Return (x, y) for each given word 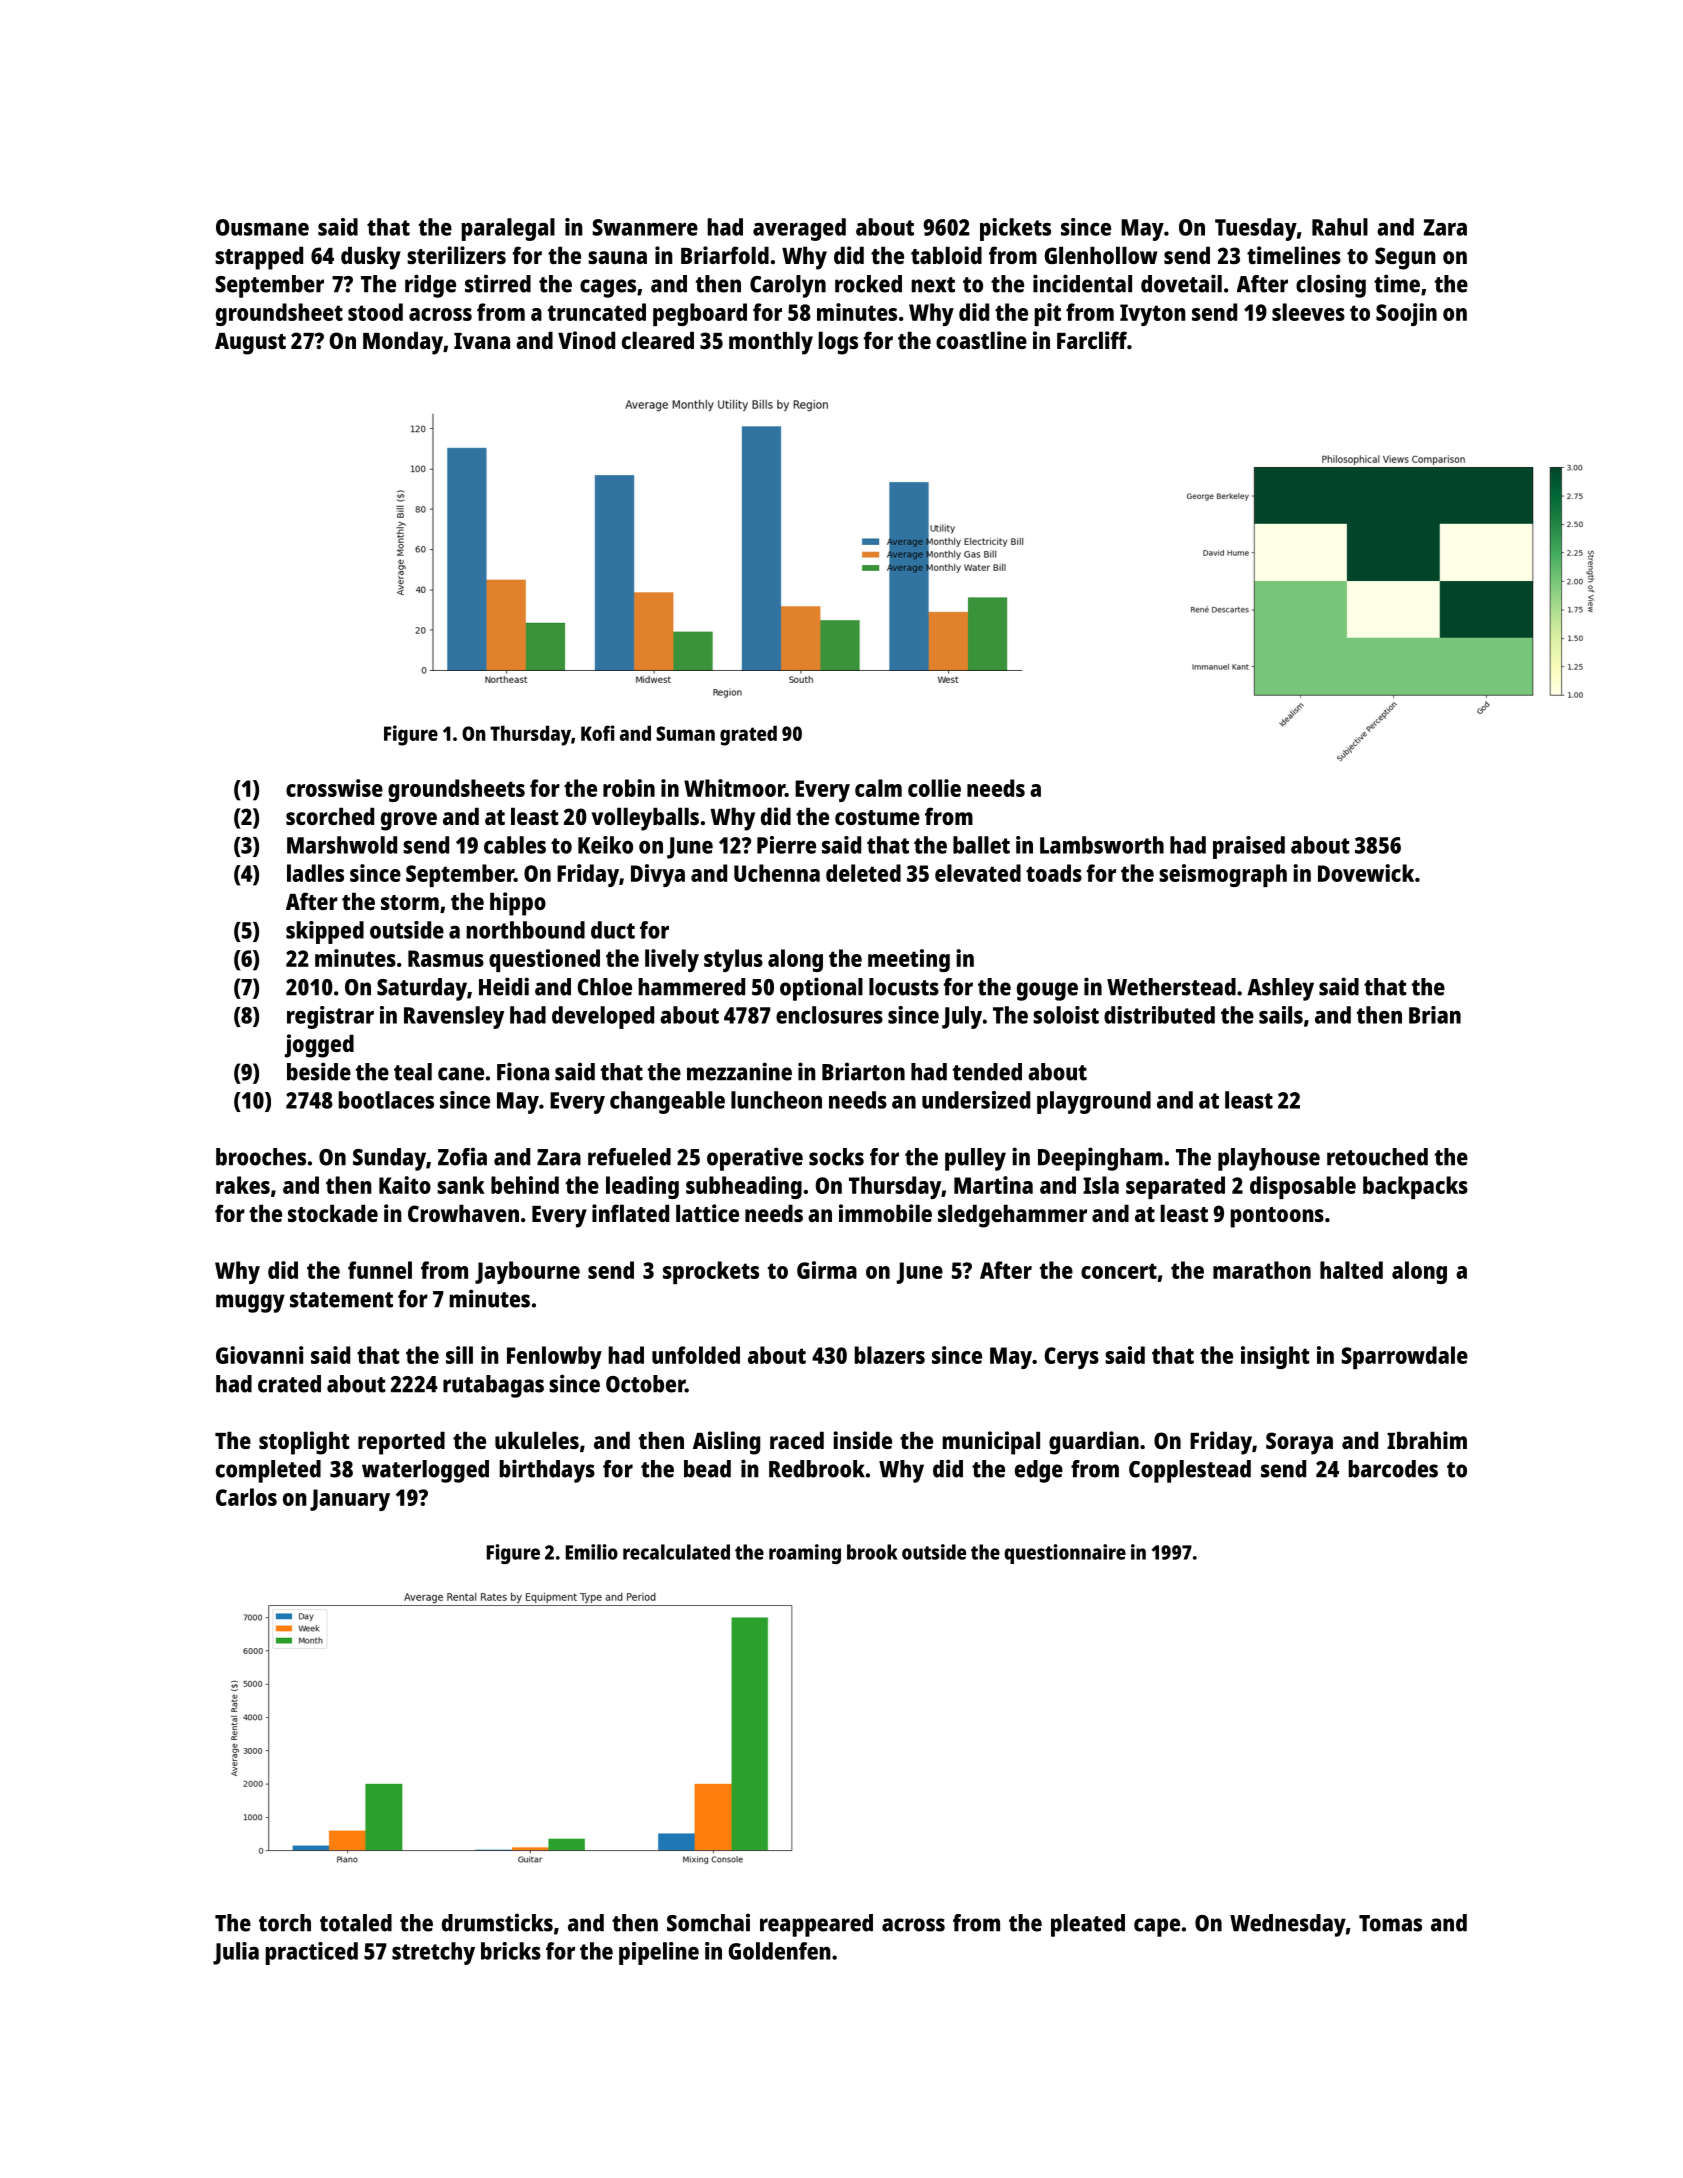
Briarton (863, 1071)
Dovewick (1366, 873)
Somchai (708, 1922)
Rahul (1340, 227)
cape (1157, 1927)
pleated (1088, 1925)
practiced (311, 1953)
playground (1094, 1102)
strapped (259, 258)
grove (409, 821)
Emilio (592, 1552)
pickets (1015, 229)
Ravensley (454, 1017)
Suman (685, 733)
